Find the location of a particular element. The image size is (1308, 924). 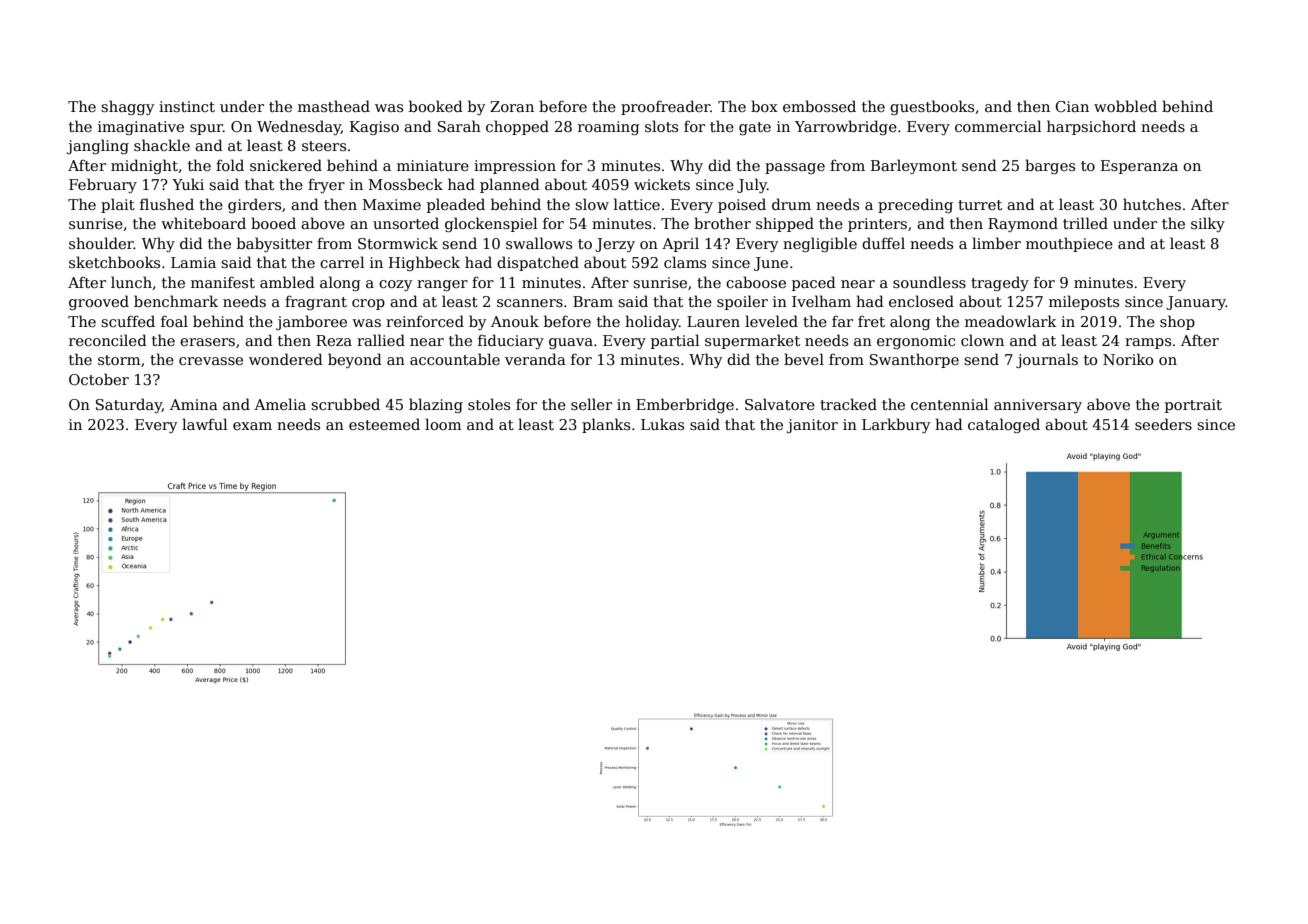

Amina is located at coordinates (194, 404).
